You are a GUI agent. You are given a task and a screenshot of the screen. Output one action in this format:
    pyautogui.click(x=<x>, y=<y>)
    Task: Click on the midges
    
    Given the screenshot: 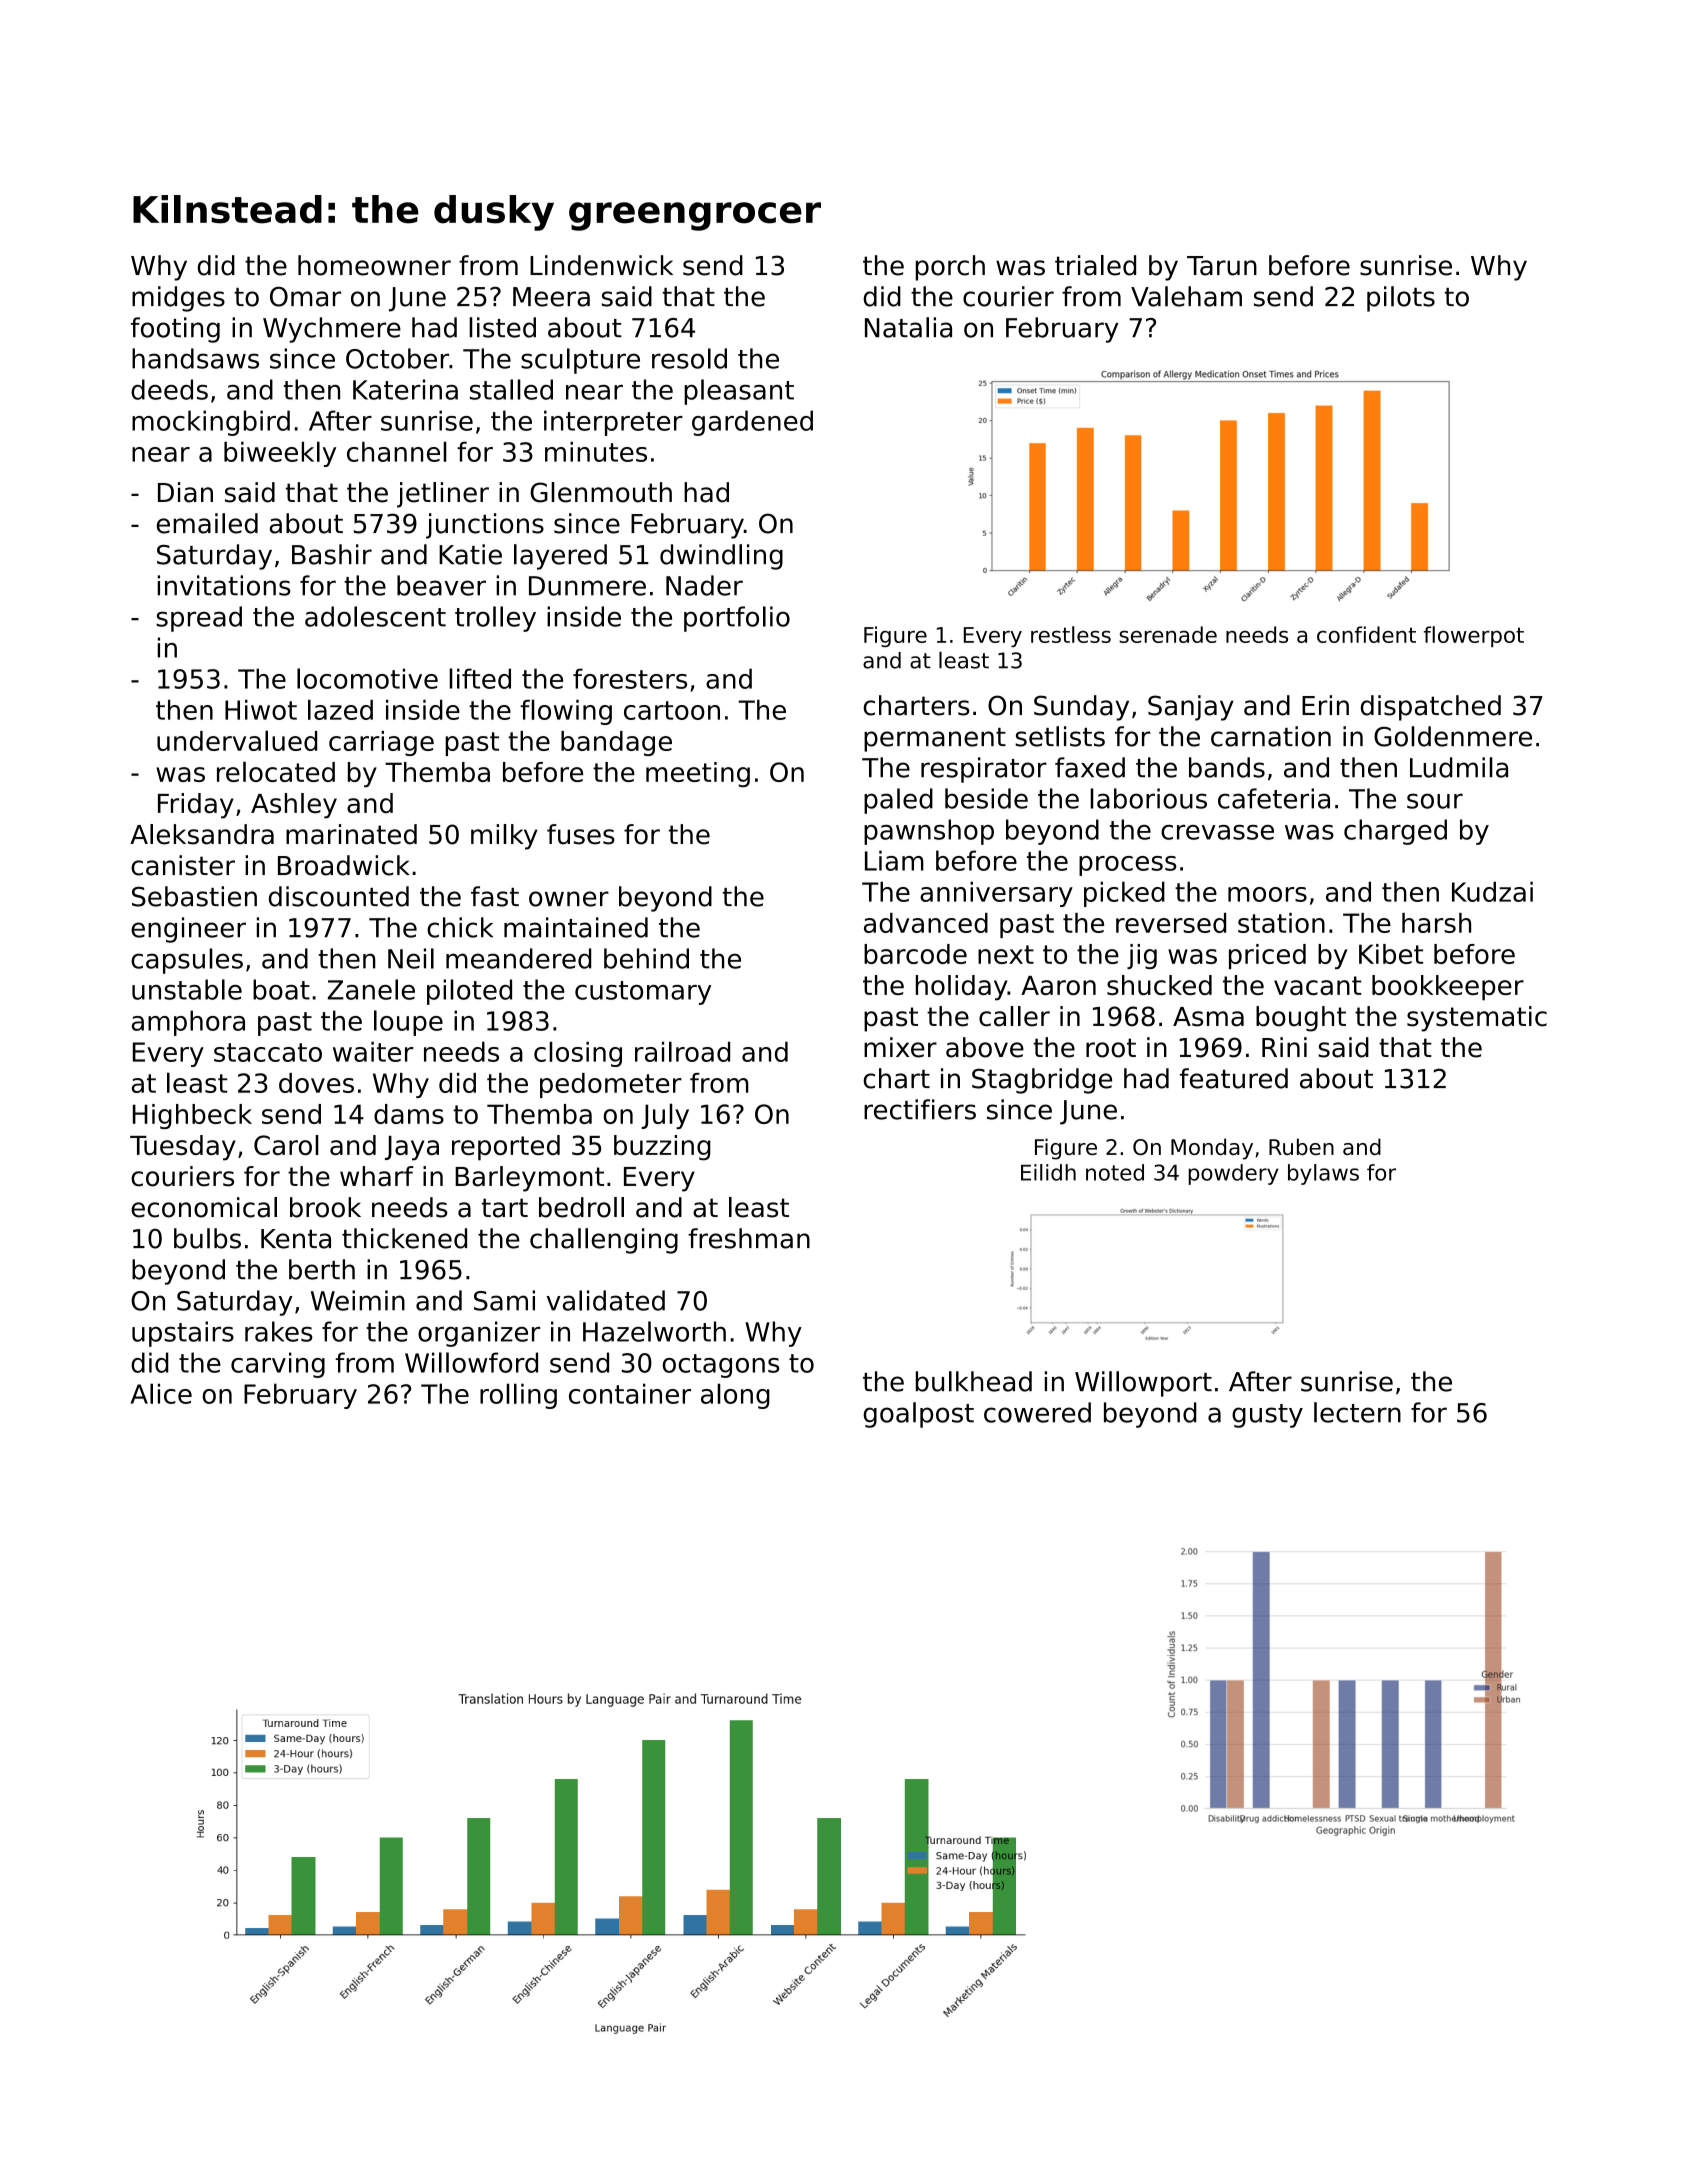 What is the action you would take?
    pyautogui.click(x=178, y=299)
